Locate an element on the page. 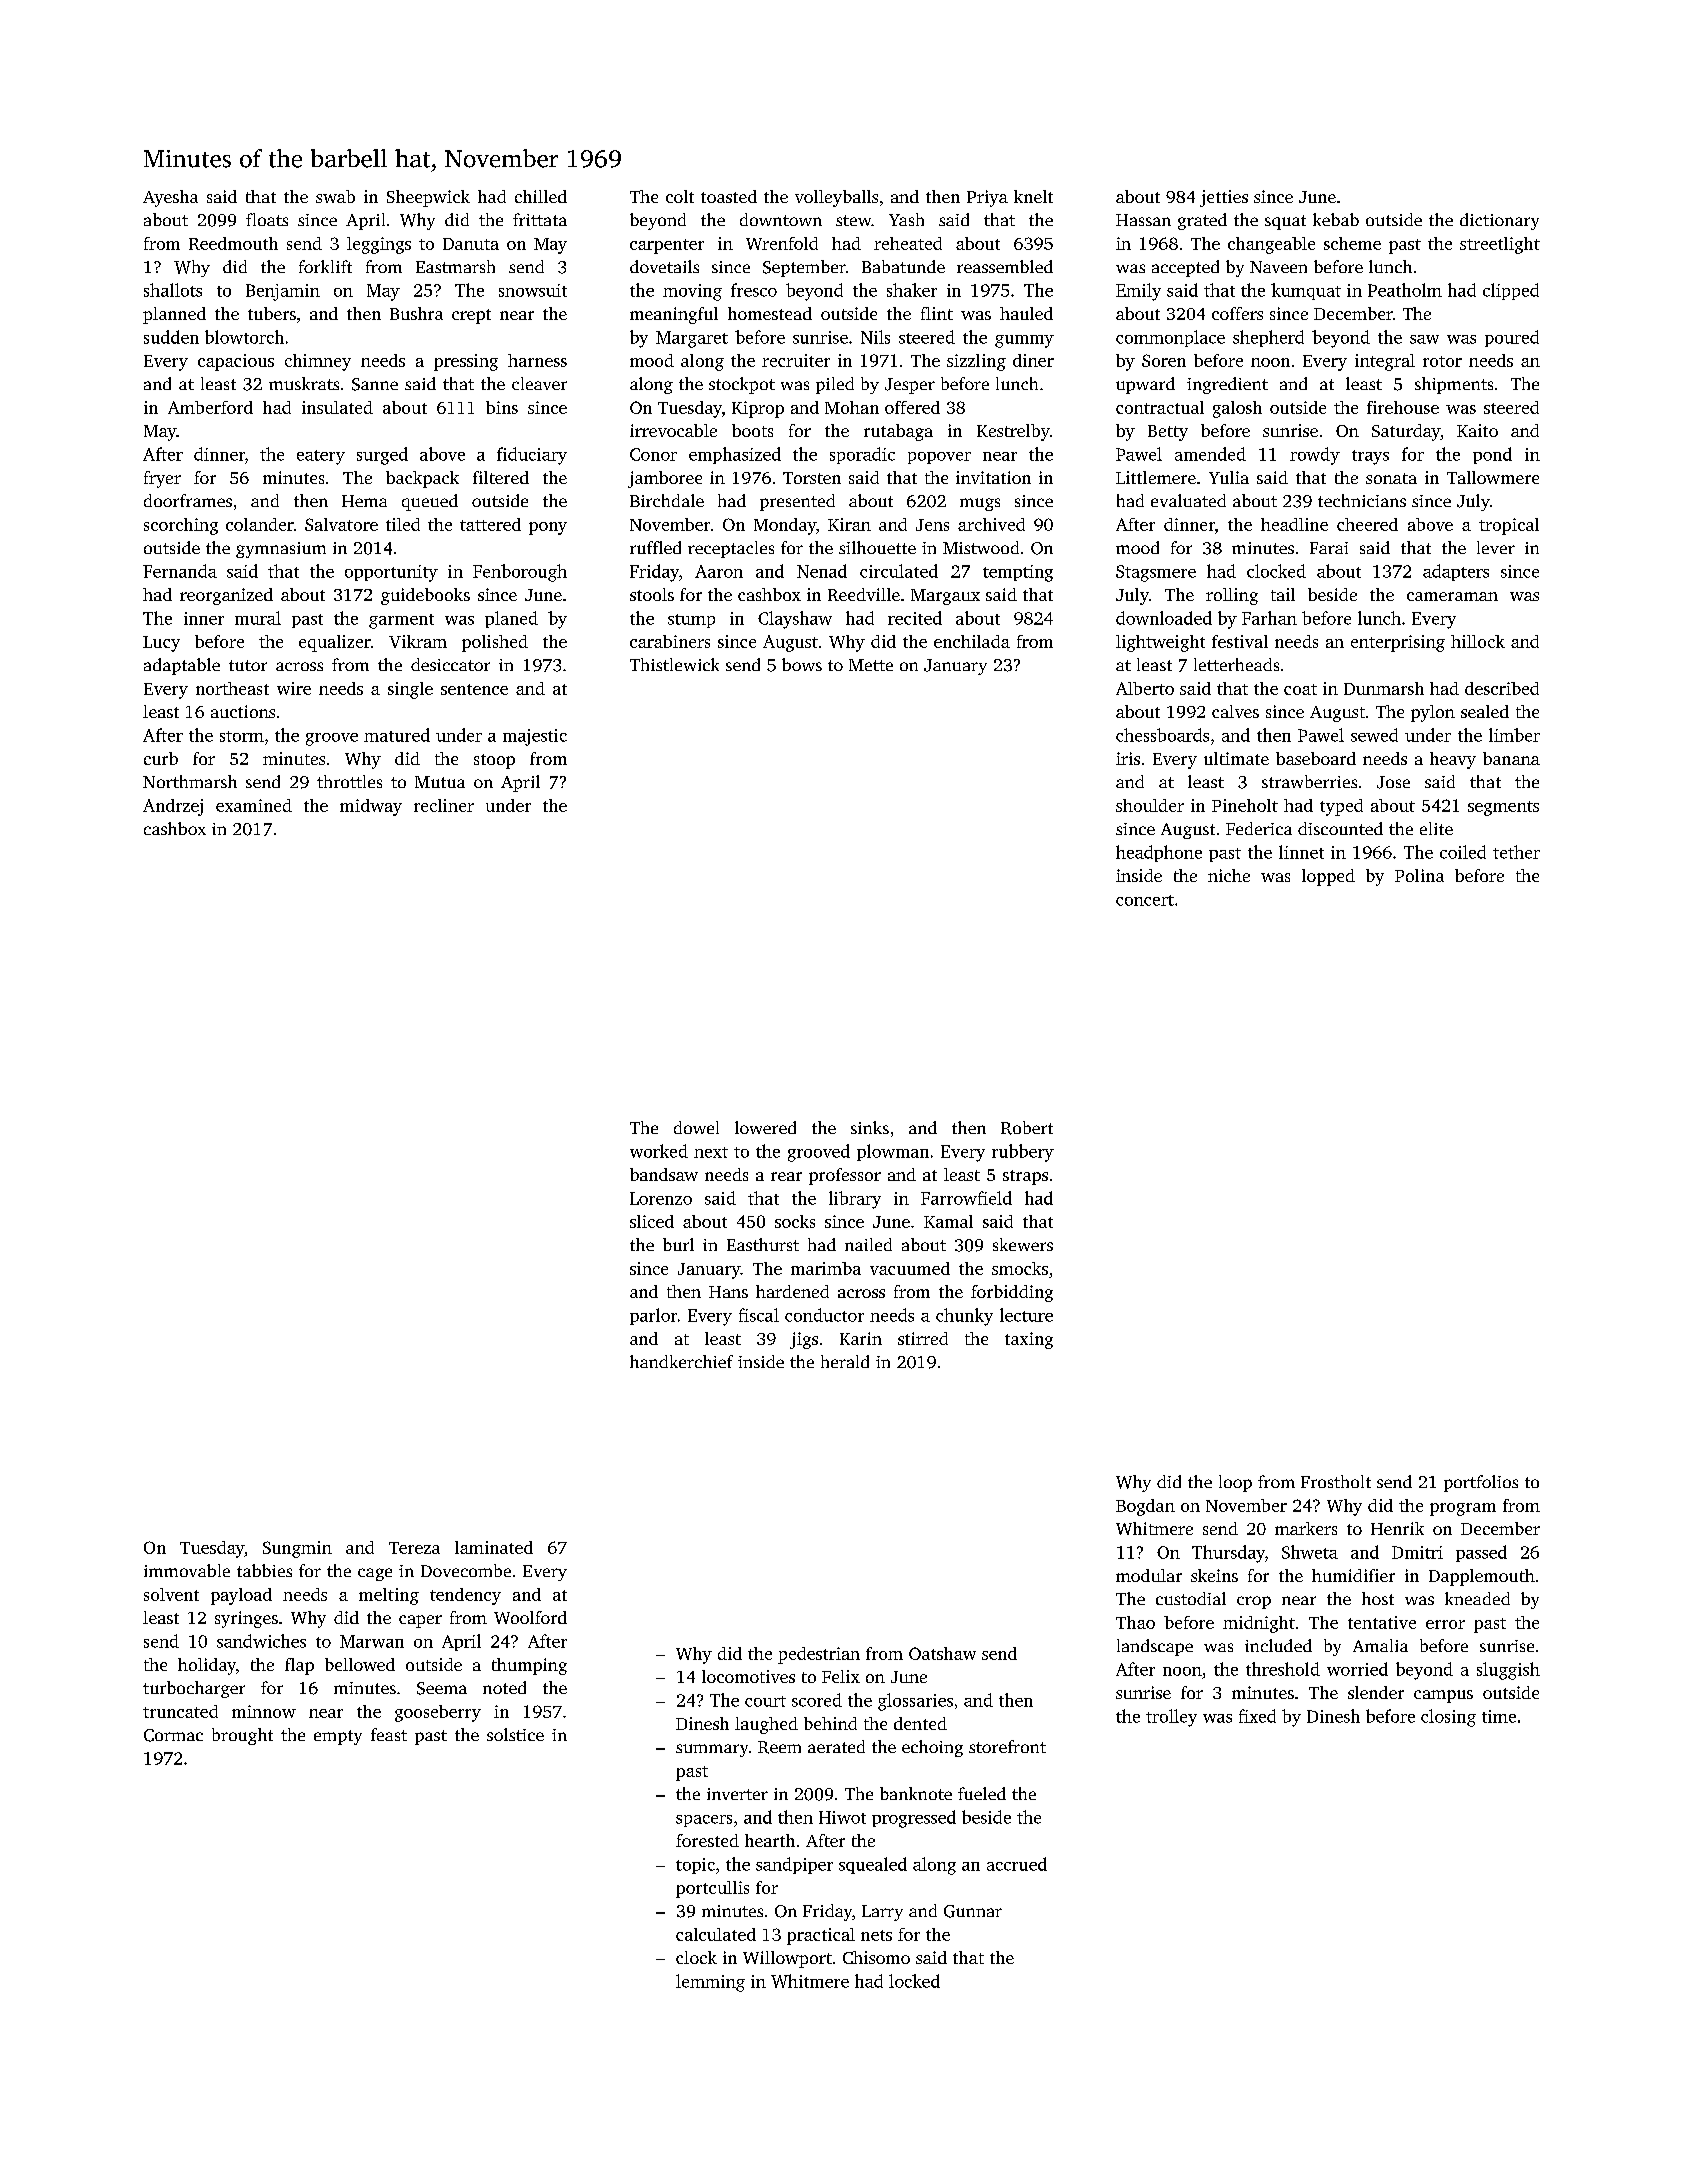 The image size is (1683, 2178). summary is located at coordinates (712, 1750).
